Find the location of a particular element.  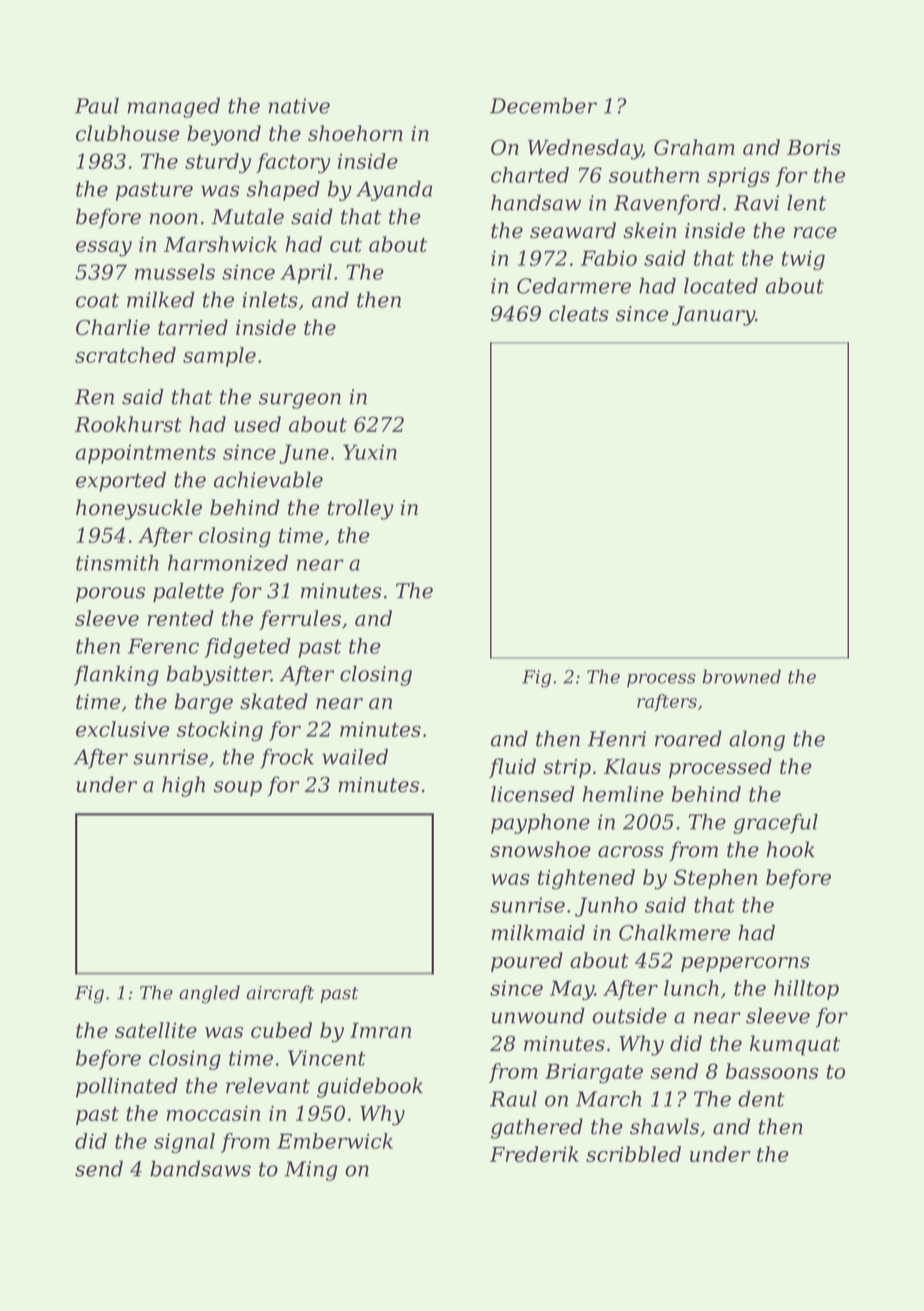

appointments is located at coordinates (146, 454).
